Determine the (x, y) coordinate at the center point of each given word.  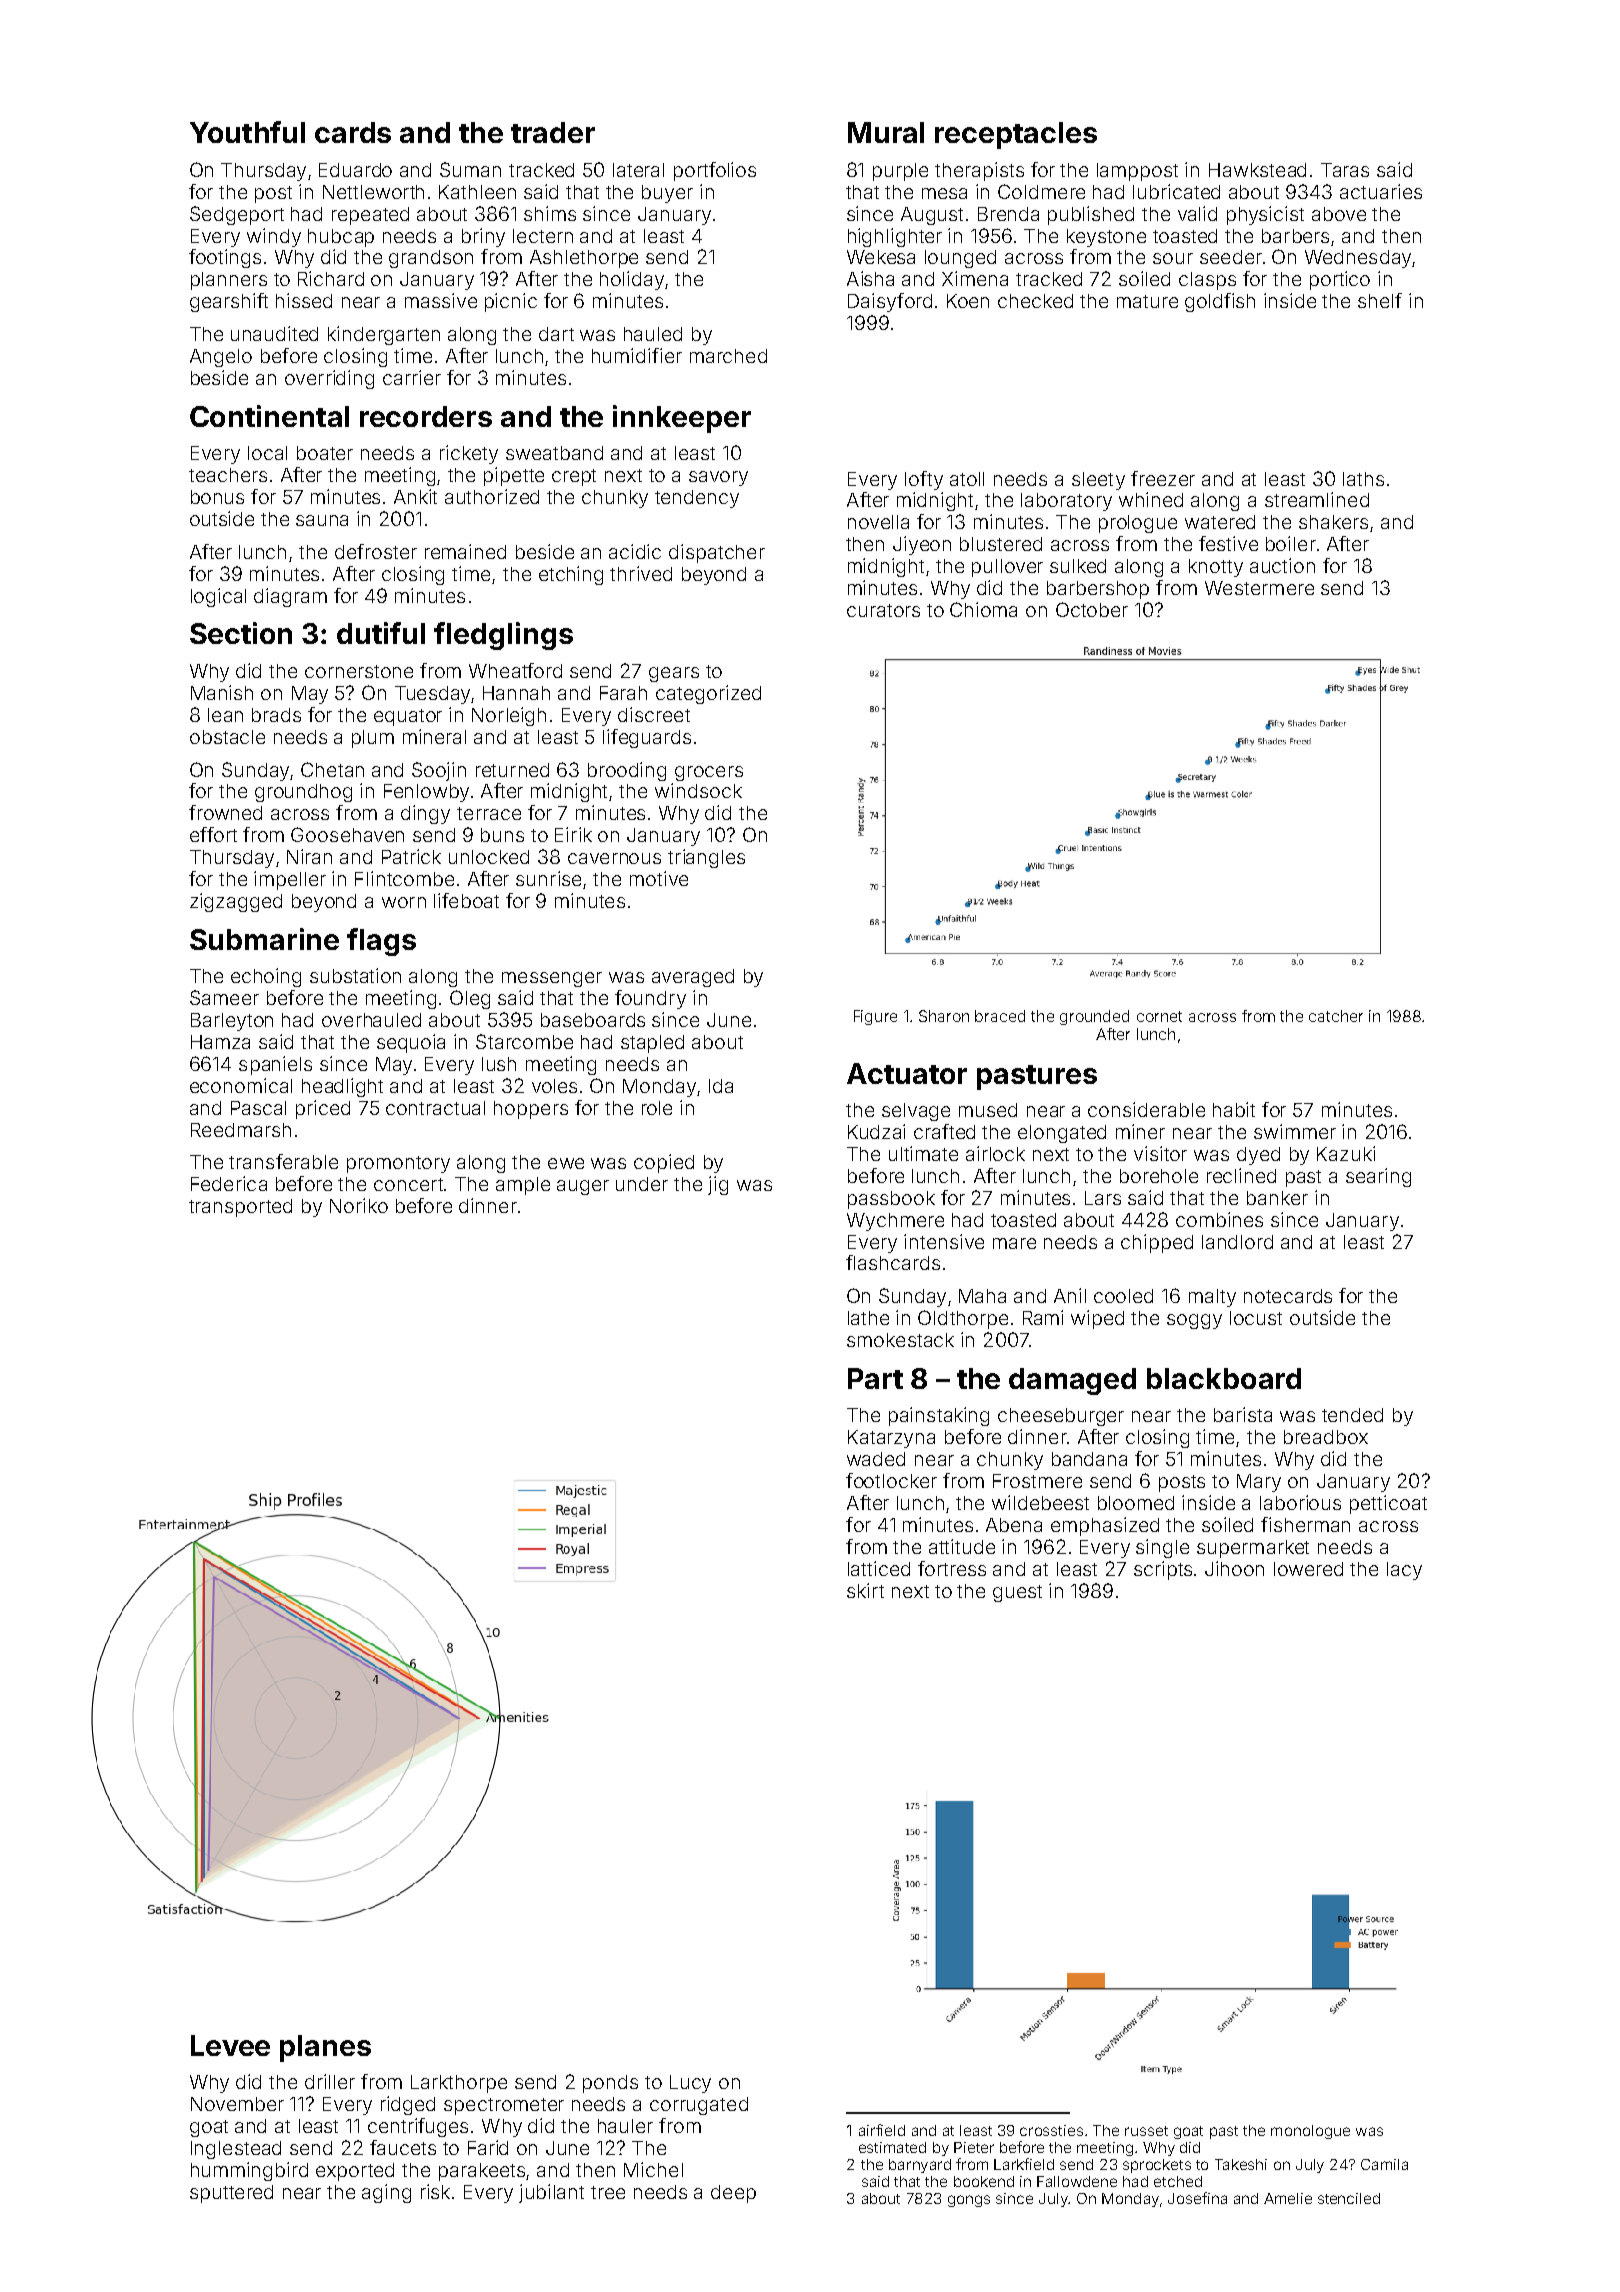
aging (386, 2193)
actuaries (1381, 191)
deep (733, 2194)
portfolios (715, 171)
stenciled (1349, 2198)
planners (229, 281)
